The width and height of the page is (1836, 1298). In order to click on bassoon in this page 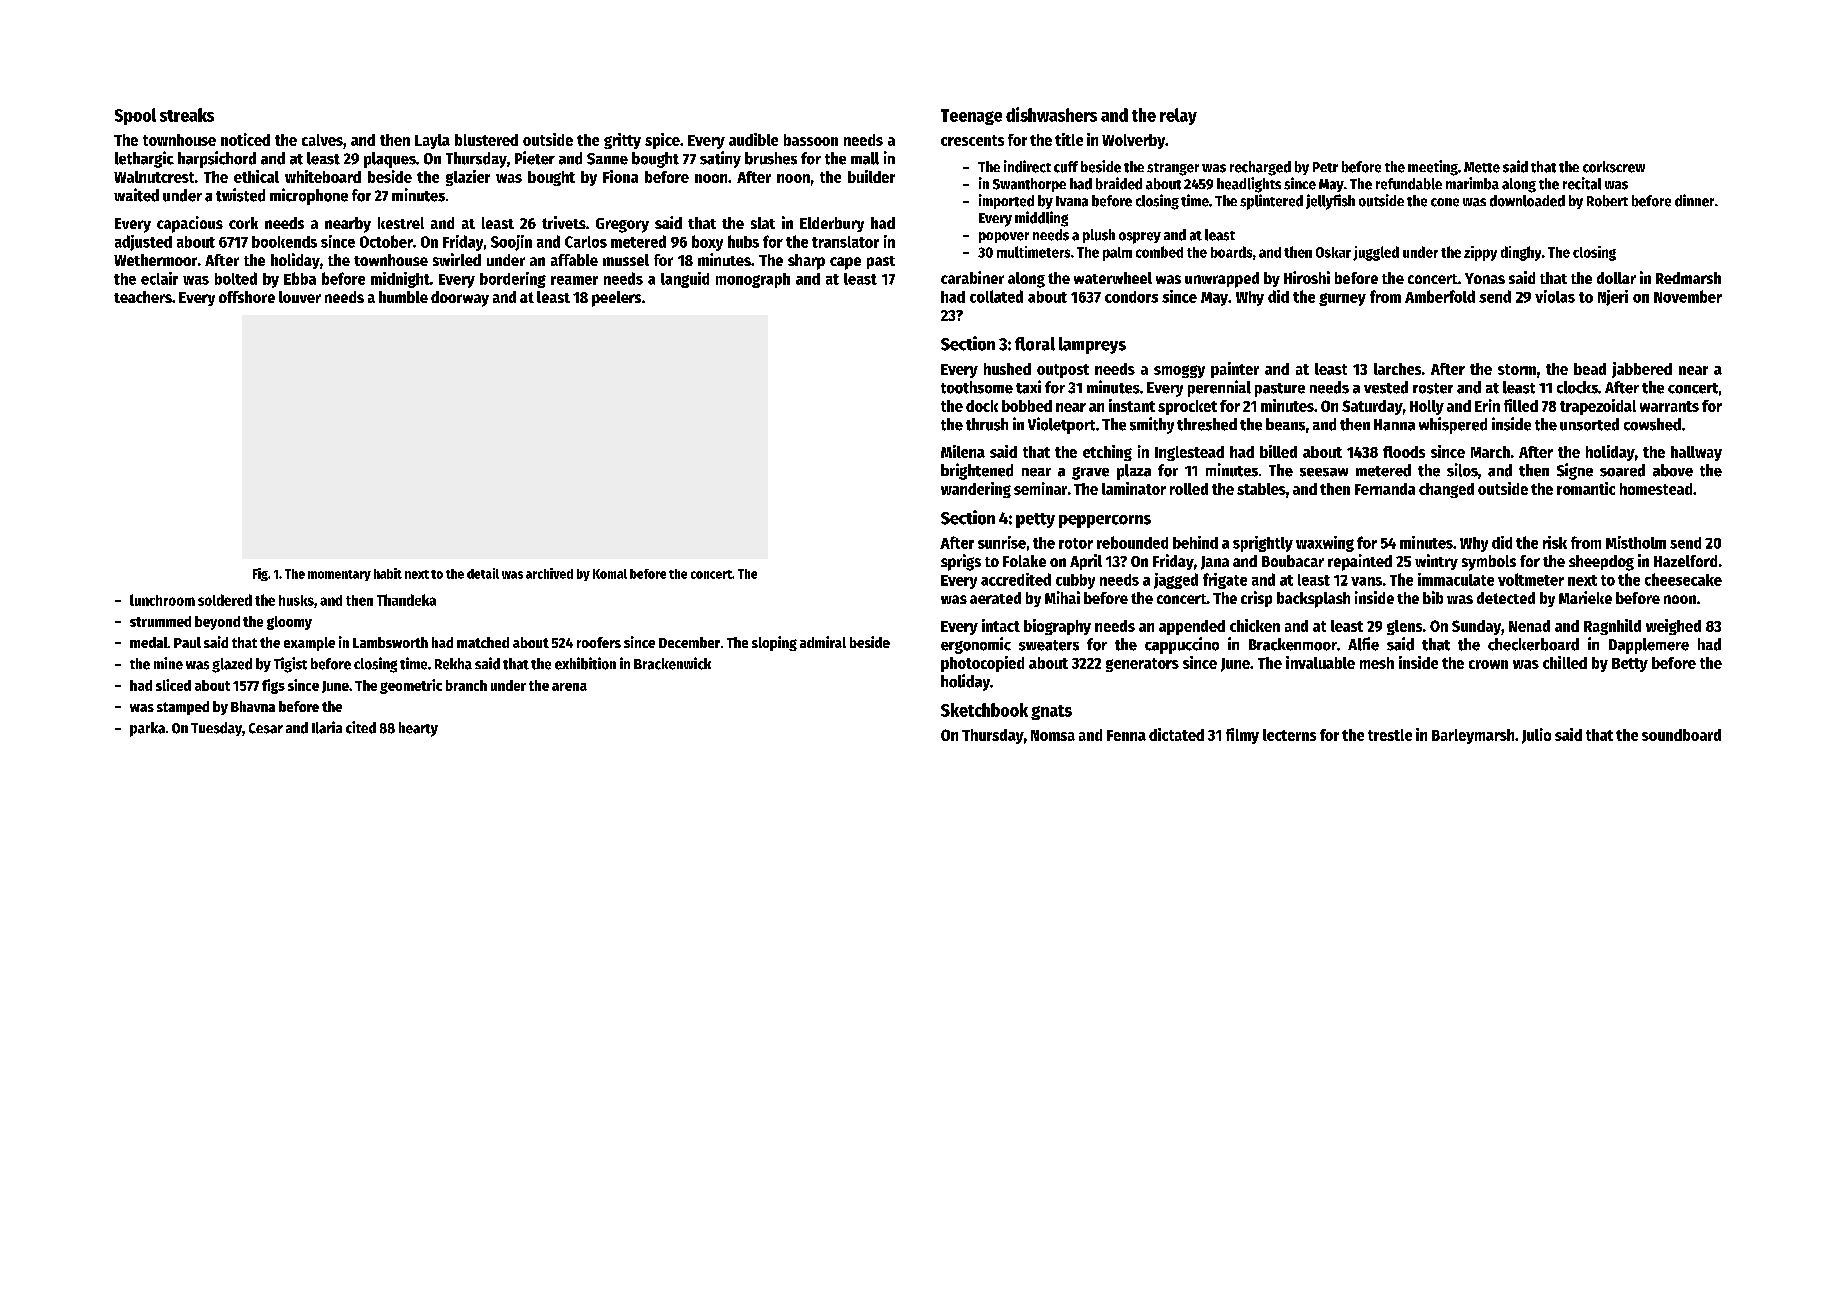, I will do `click(811, 140)`.
